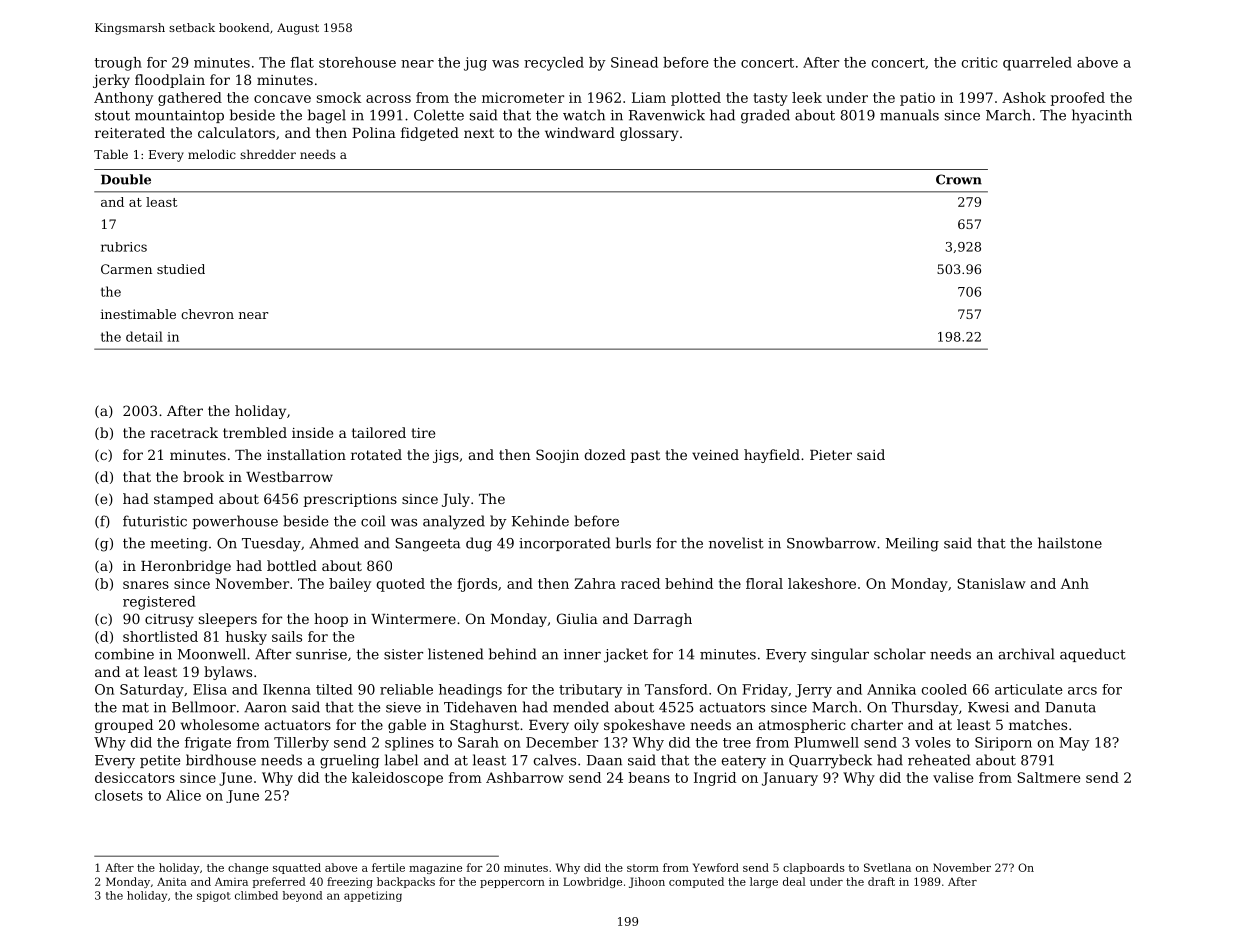 Image resolution: width=1233 pixels, height=952 pixels. Describe the element at coordinates (959, 179) in the image. I see `Crown` at that location.
